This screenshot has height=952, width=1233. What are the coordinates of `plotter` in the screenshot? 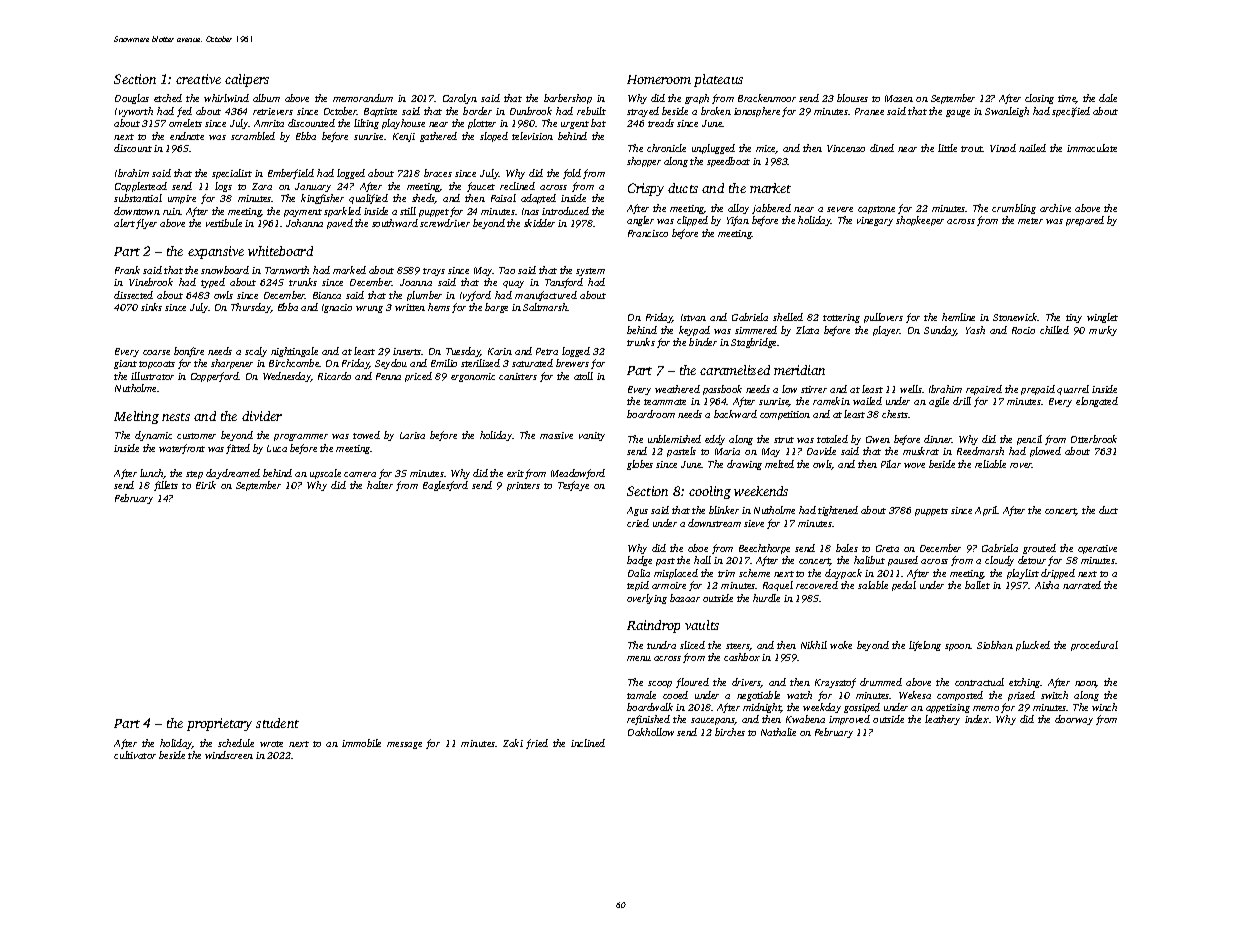 It's located at (482, 124).
